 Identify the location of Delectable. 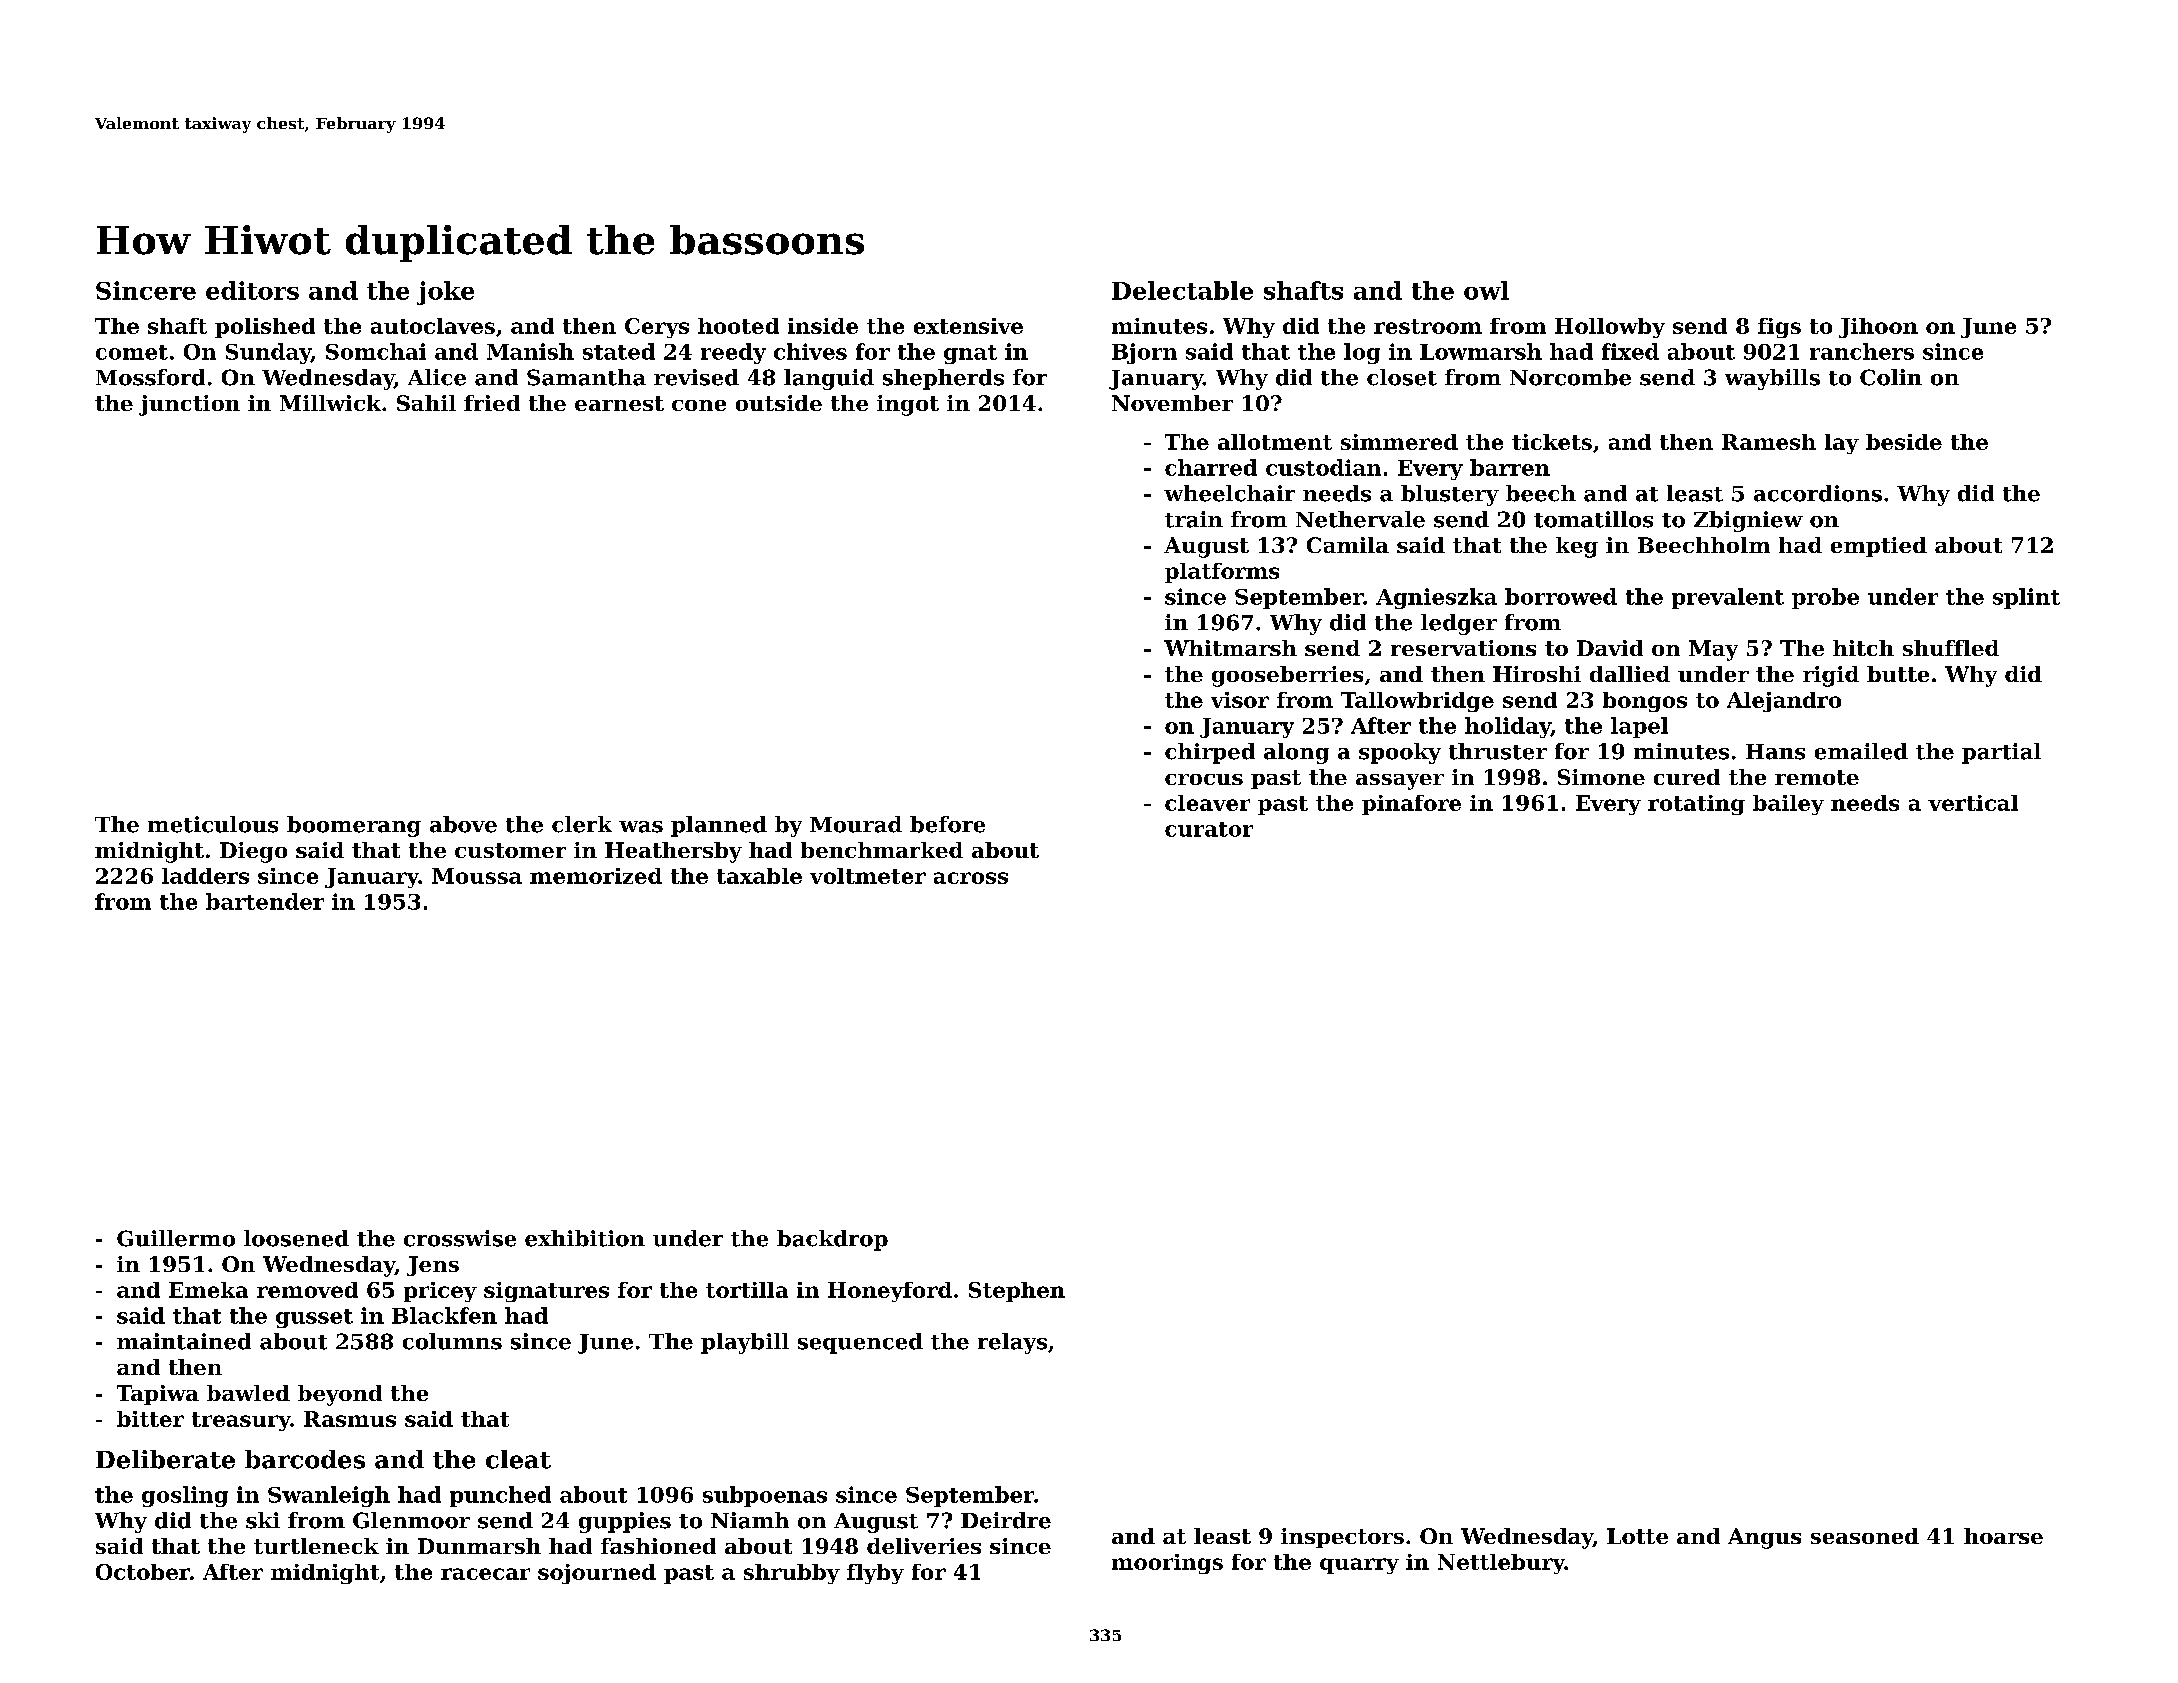
(1182, 290).
